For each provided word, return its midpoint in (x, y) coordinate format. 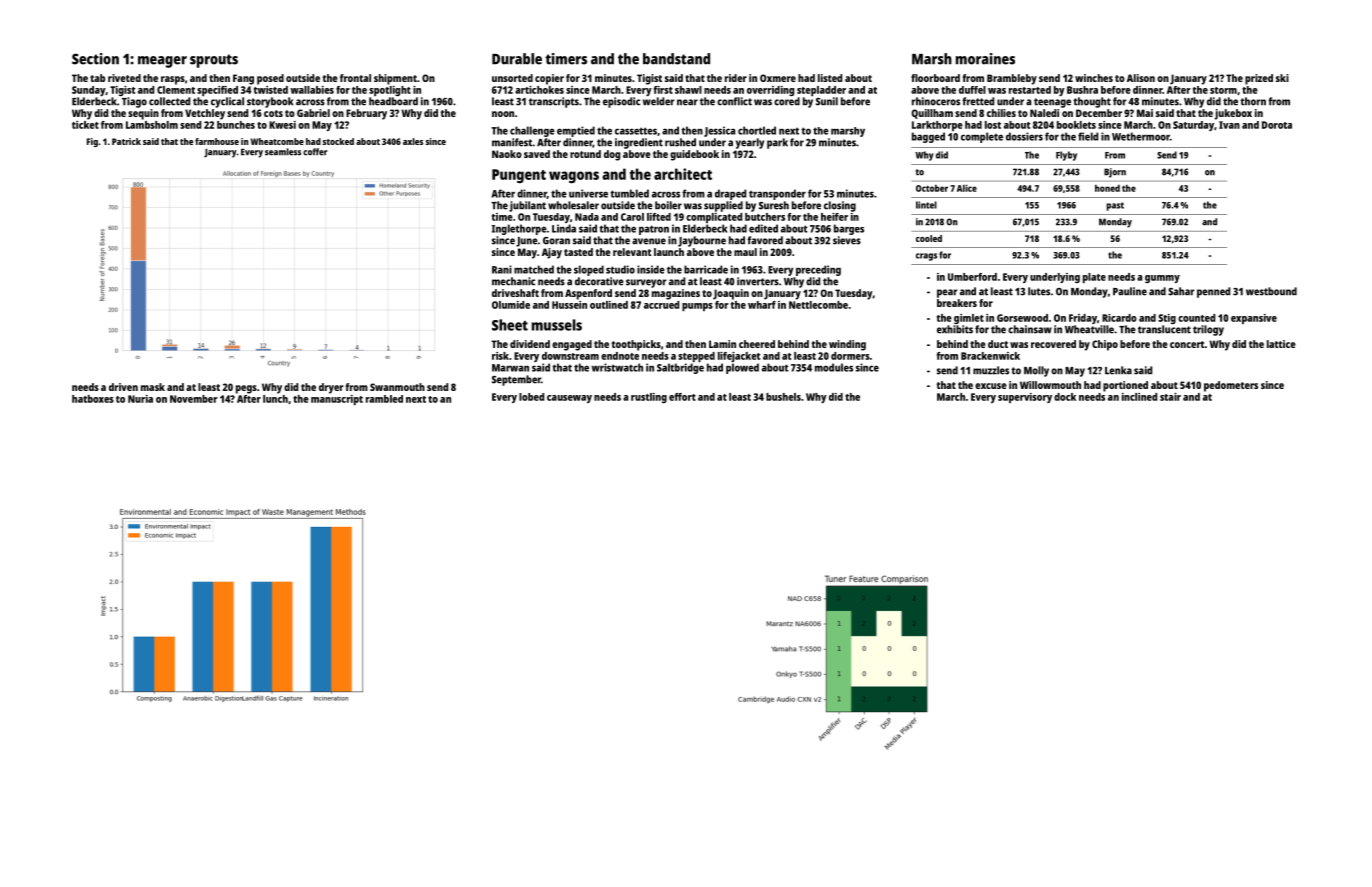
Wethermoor (1141, 136)
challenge (532, 131)
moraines (985, 59)
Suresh (774, 205)
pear (947, 293)
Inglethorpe (519, 229)
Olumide (511, 305)
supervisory (1025, 398)
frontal (355, 78)
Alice (967, 188)
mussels (557, 325)
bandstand (676, 59)
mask (153, 387)
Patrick (126, 141)
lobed (531, 397)
